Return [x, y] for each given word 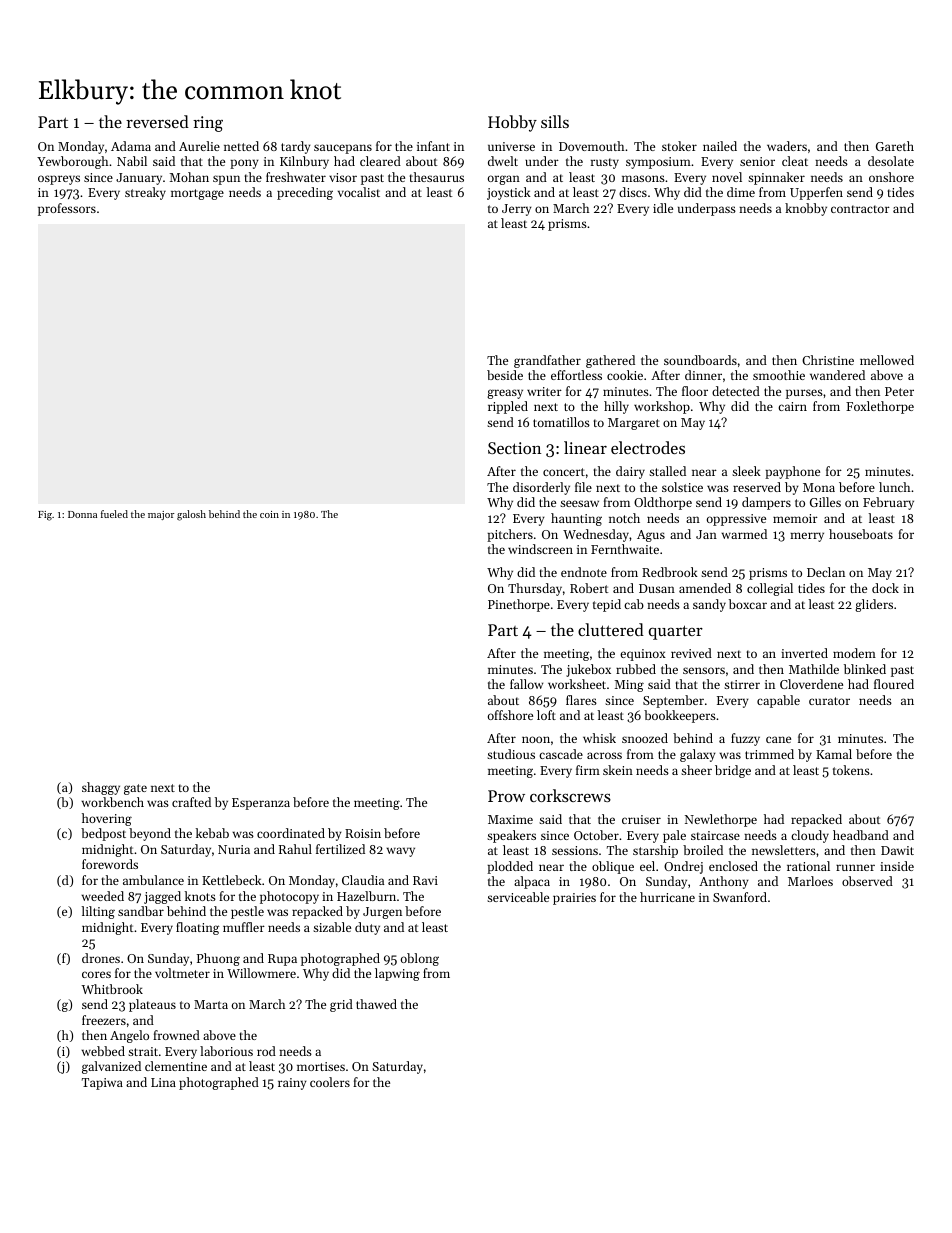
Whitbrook [112, 989]
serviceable [518, 897]
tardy [295, 147]
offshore [510, 715]
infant [433, 146]
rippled [508, 407]
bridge [733, 771]
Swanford [740, 897]
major [161, 515]
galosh [191, 515]
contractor [860, 209]
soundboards [700, 360]
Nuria [234, 849]
